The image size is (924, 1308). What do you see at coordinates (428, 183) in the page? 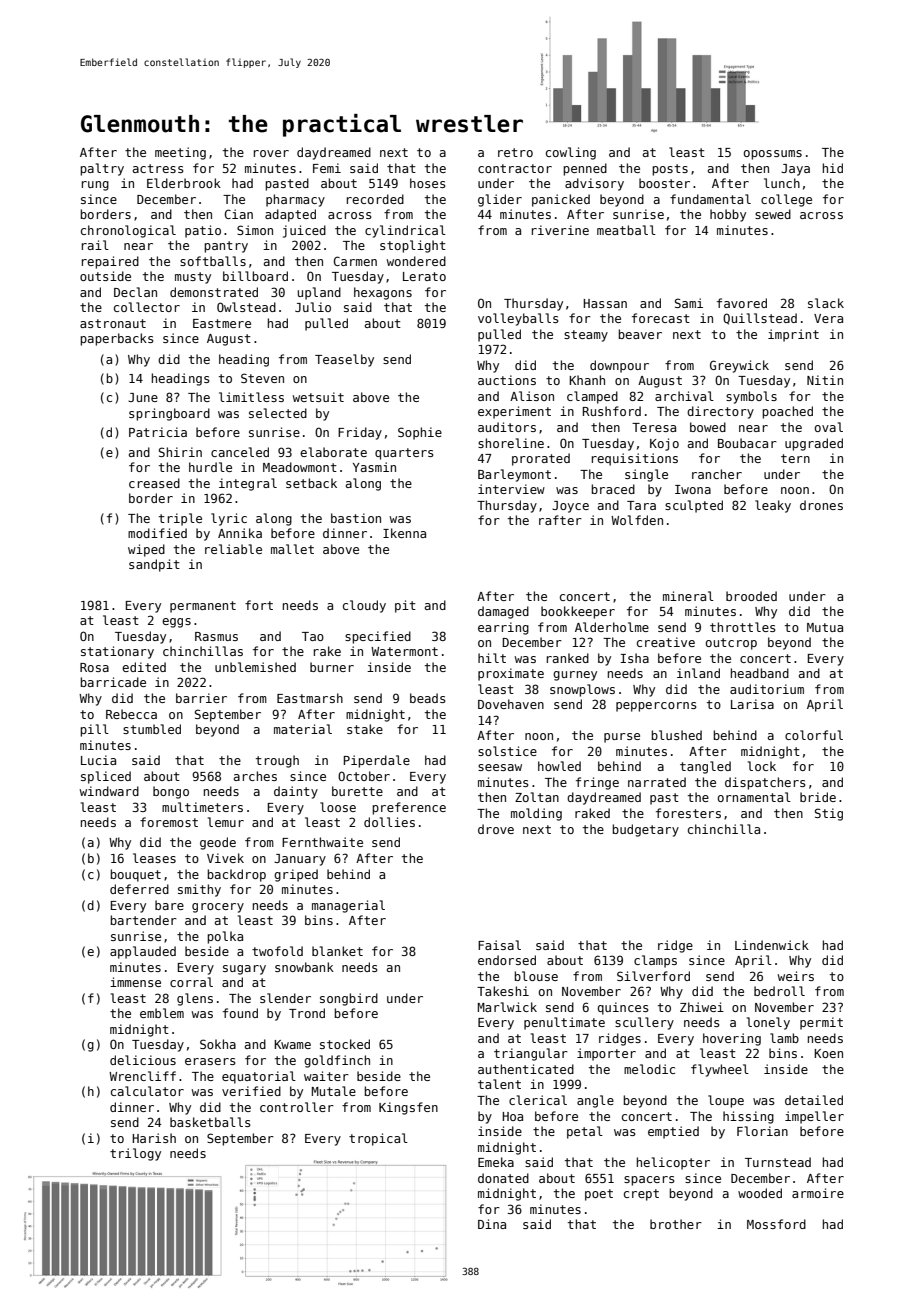
I see `hoses` at bounding box center [428, 183].
